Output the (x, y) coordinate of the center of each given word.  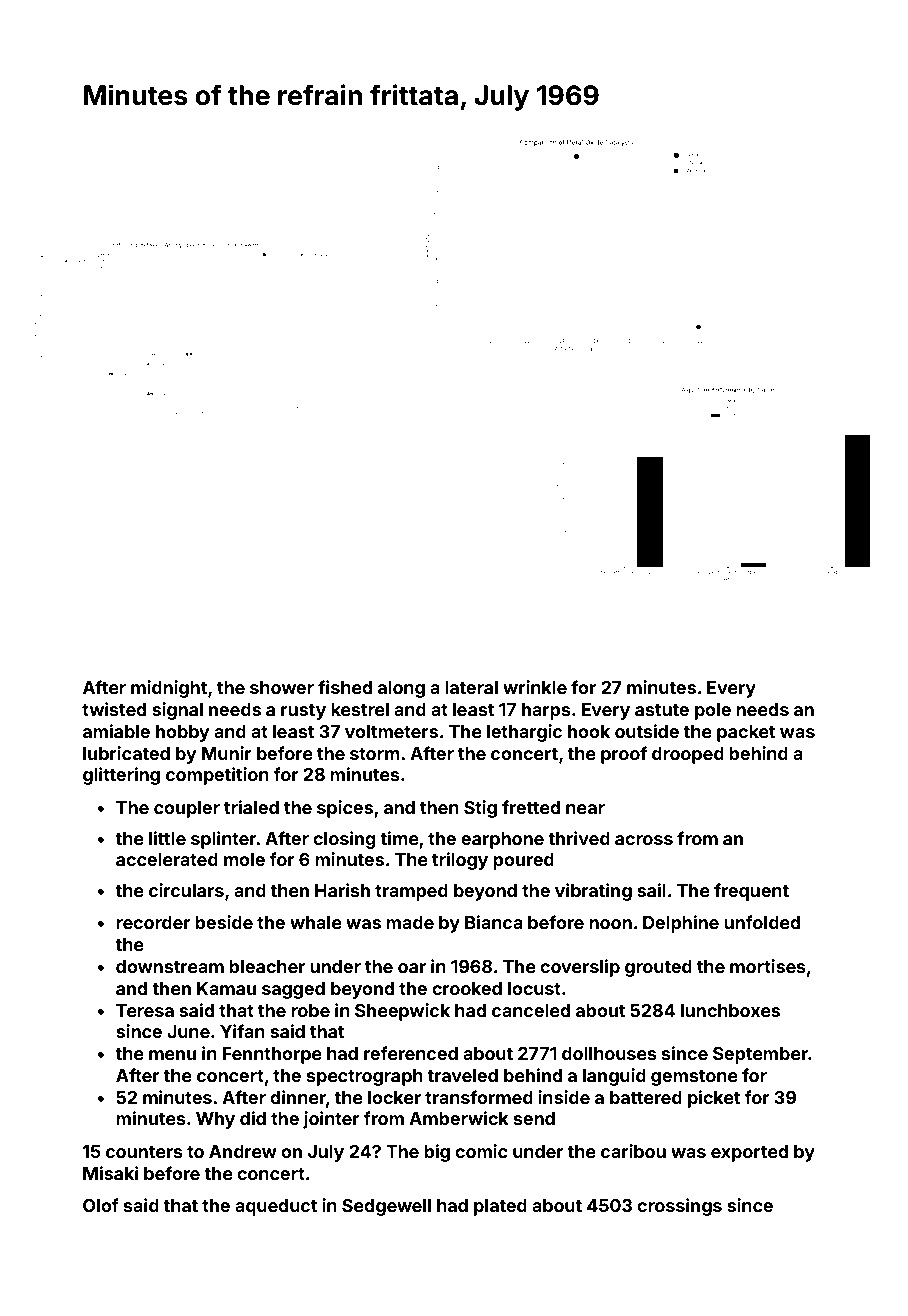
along (401, 689)
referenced (411, 1053)
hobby (183, 733)
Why (215, 1120)
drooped (688, 755)
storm (374, 754)
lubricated (126, 753)
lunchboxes (730, 1010)
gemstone (694, 1078)
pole (713, 711)
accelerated (167, 859)
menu (172, 1055)
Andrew (243, 1151)
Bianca (494, 922)
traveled (462, 1075)
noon (610, 924)
